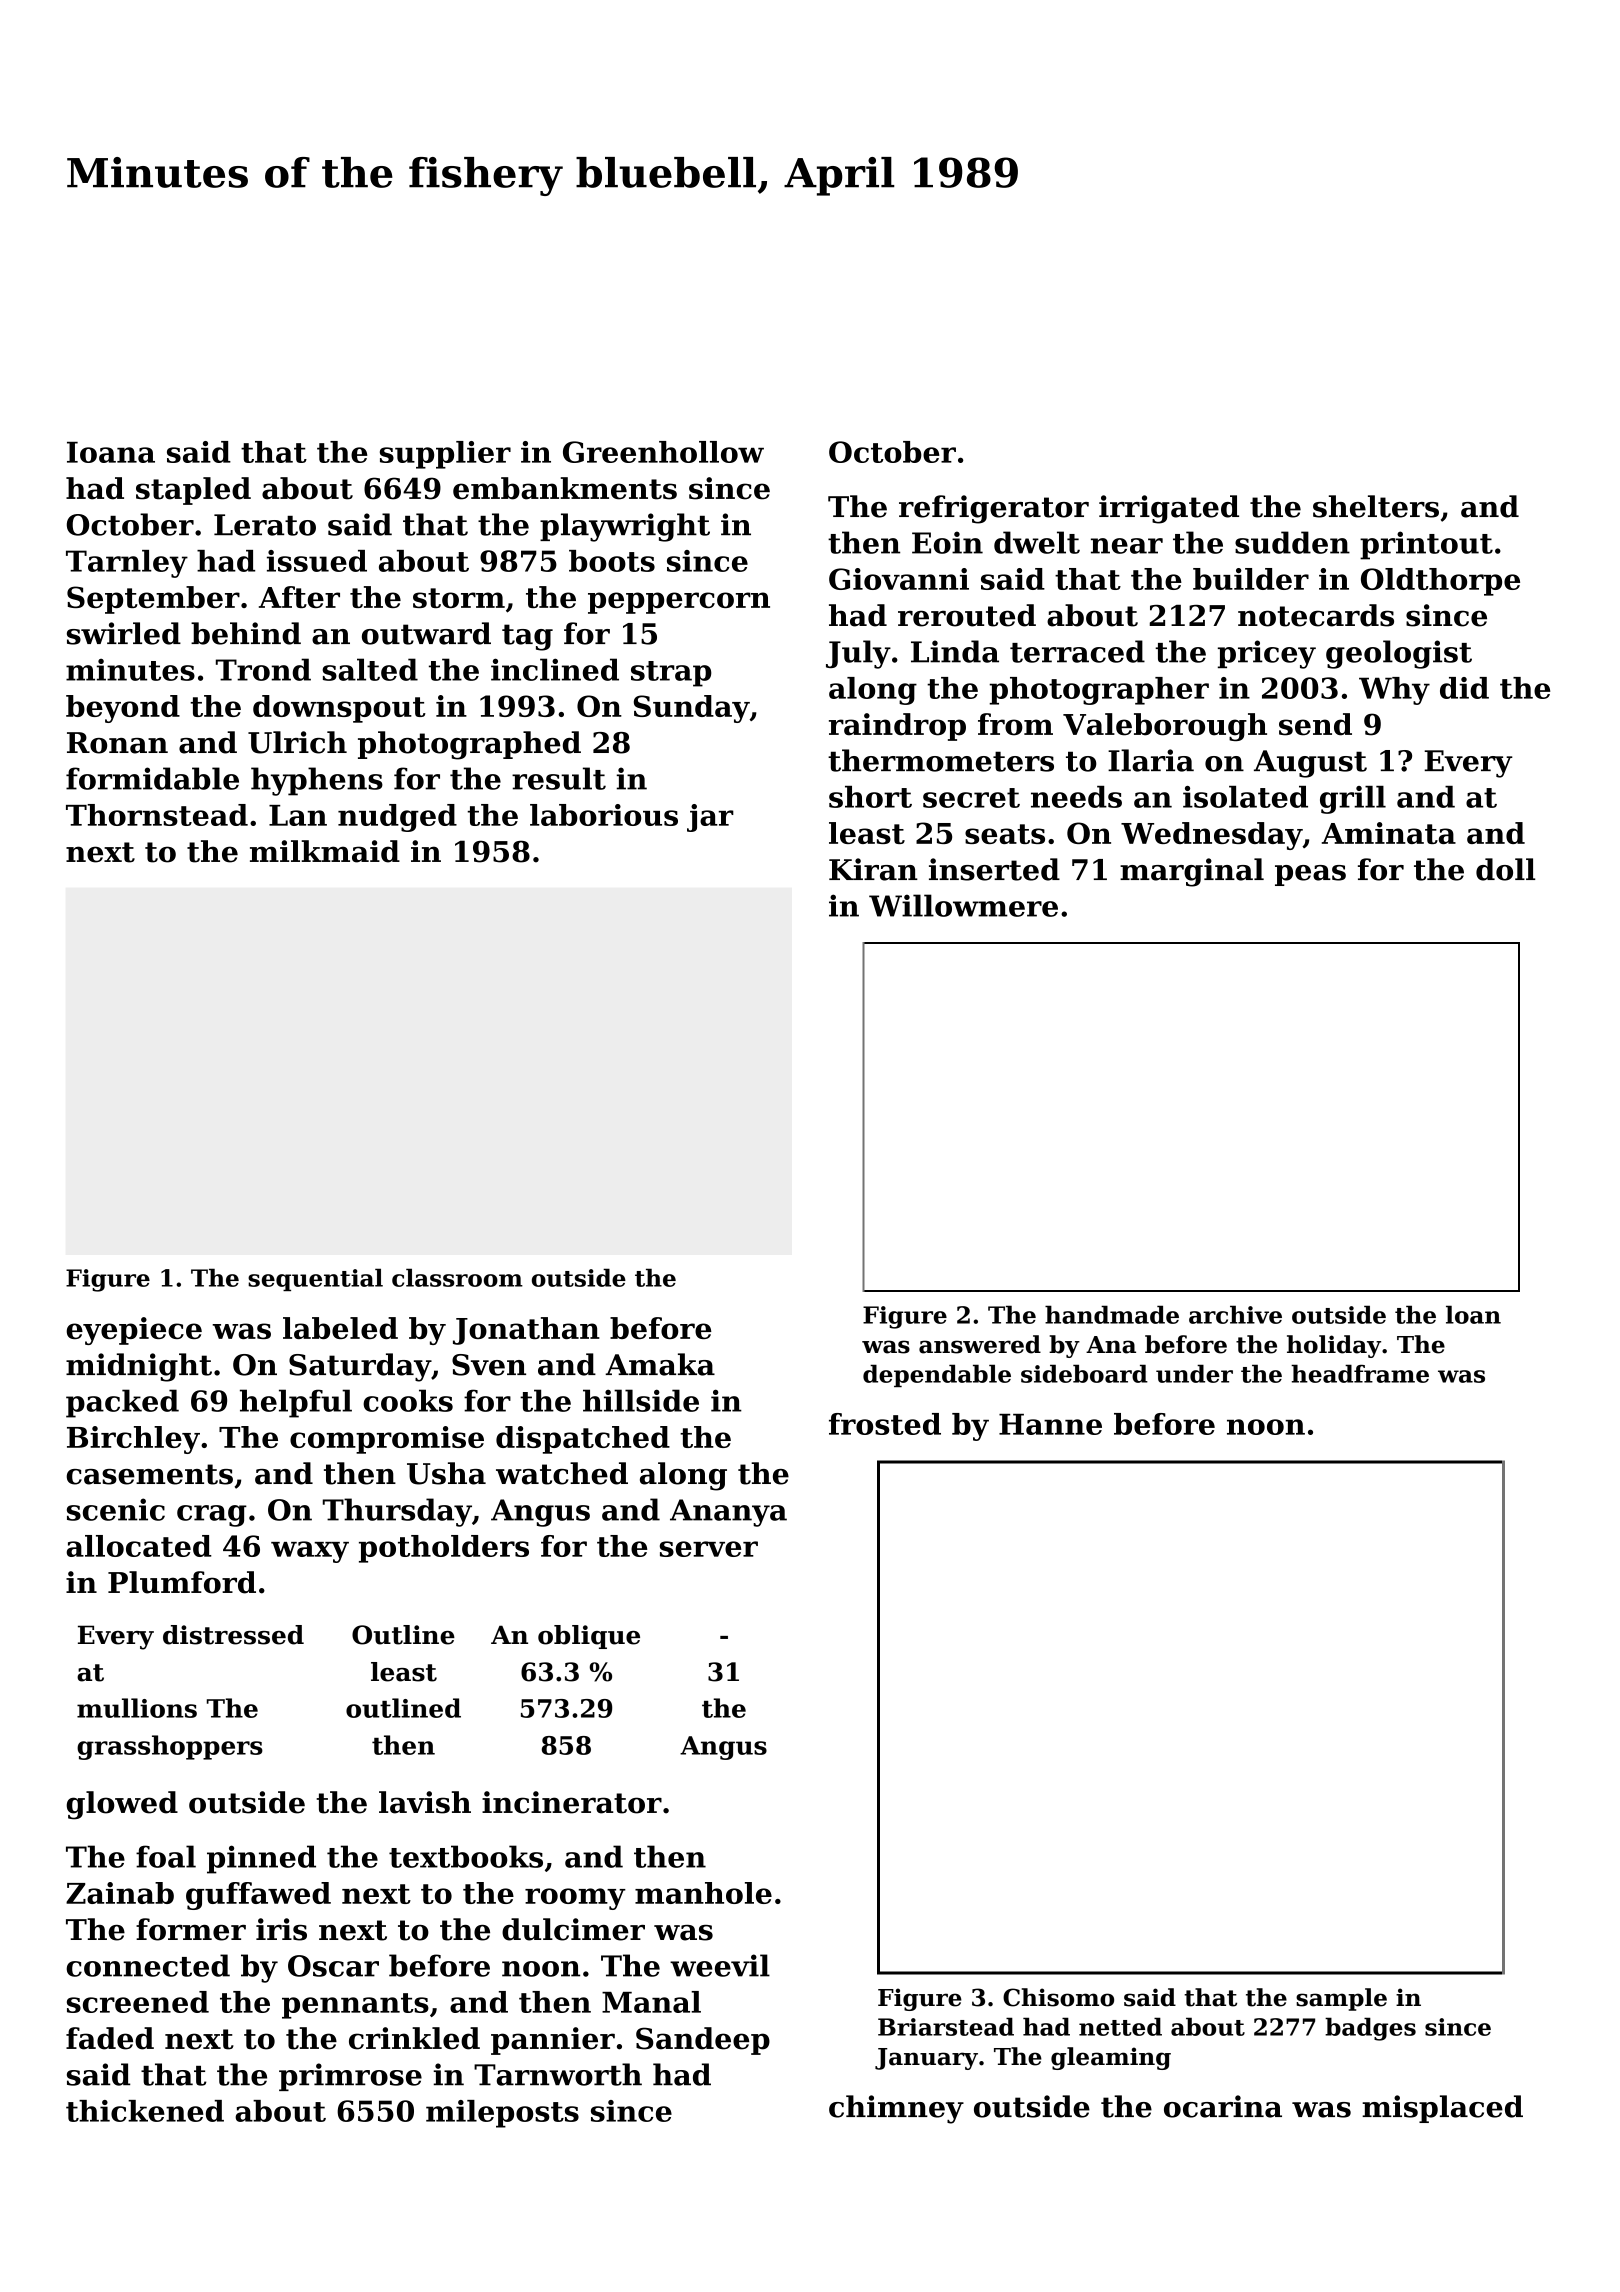 This screenshot has width=1620, height=2292. Describe the element at coordinates (1341, 1999) in the screenshot. I see `sample` at that location.
